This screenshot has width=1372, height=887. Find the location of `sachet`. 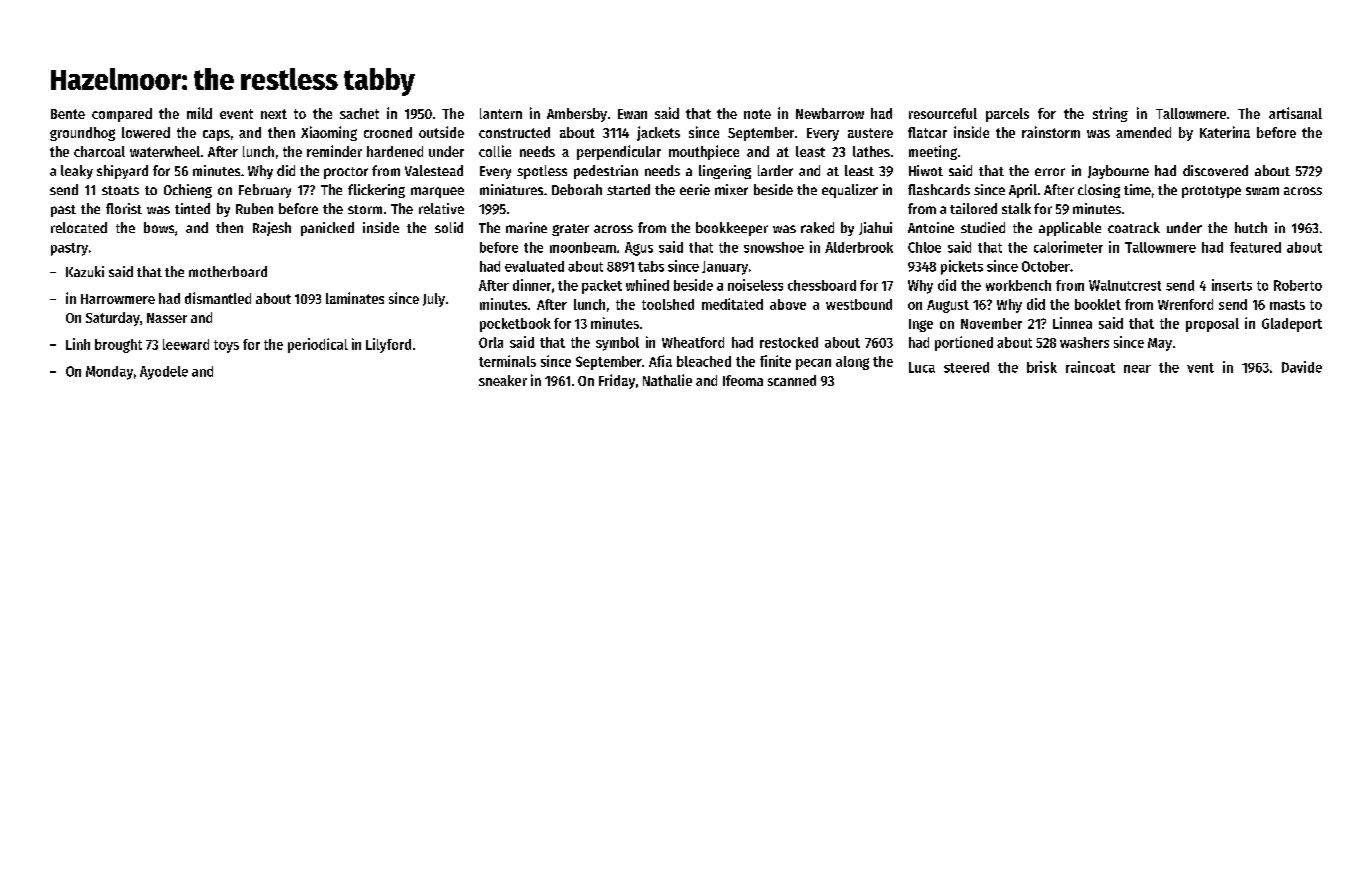

sachet is located at coordinates (359, 113).
